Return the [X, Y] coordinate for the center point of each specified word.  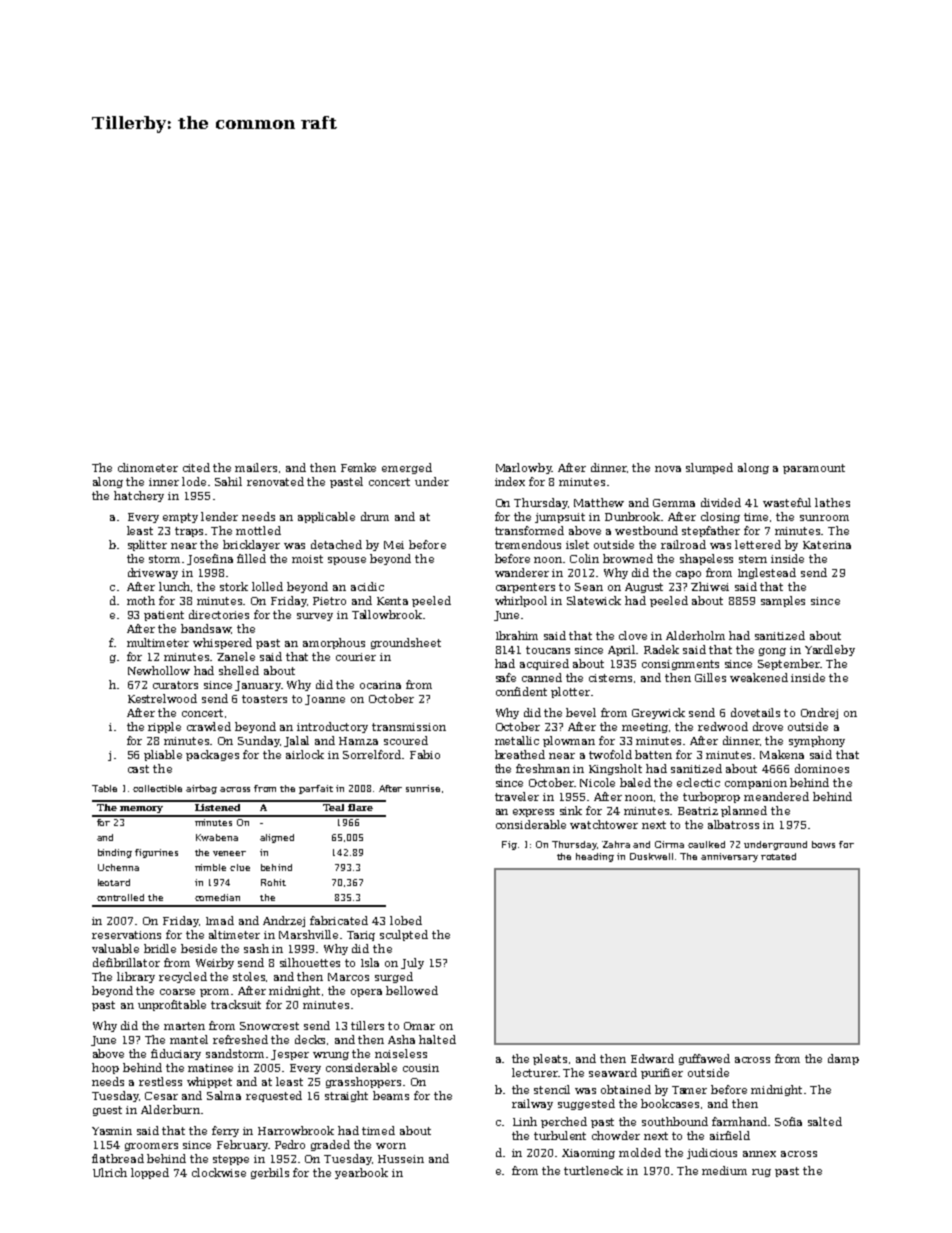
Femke [358, 467]
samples [783, 601]
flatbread [118, 1158]
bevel [581, 712]
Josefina [210, 559]
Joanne [325, 700]
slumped [709, 468]
